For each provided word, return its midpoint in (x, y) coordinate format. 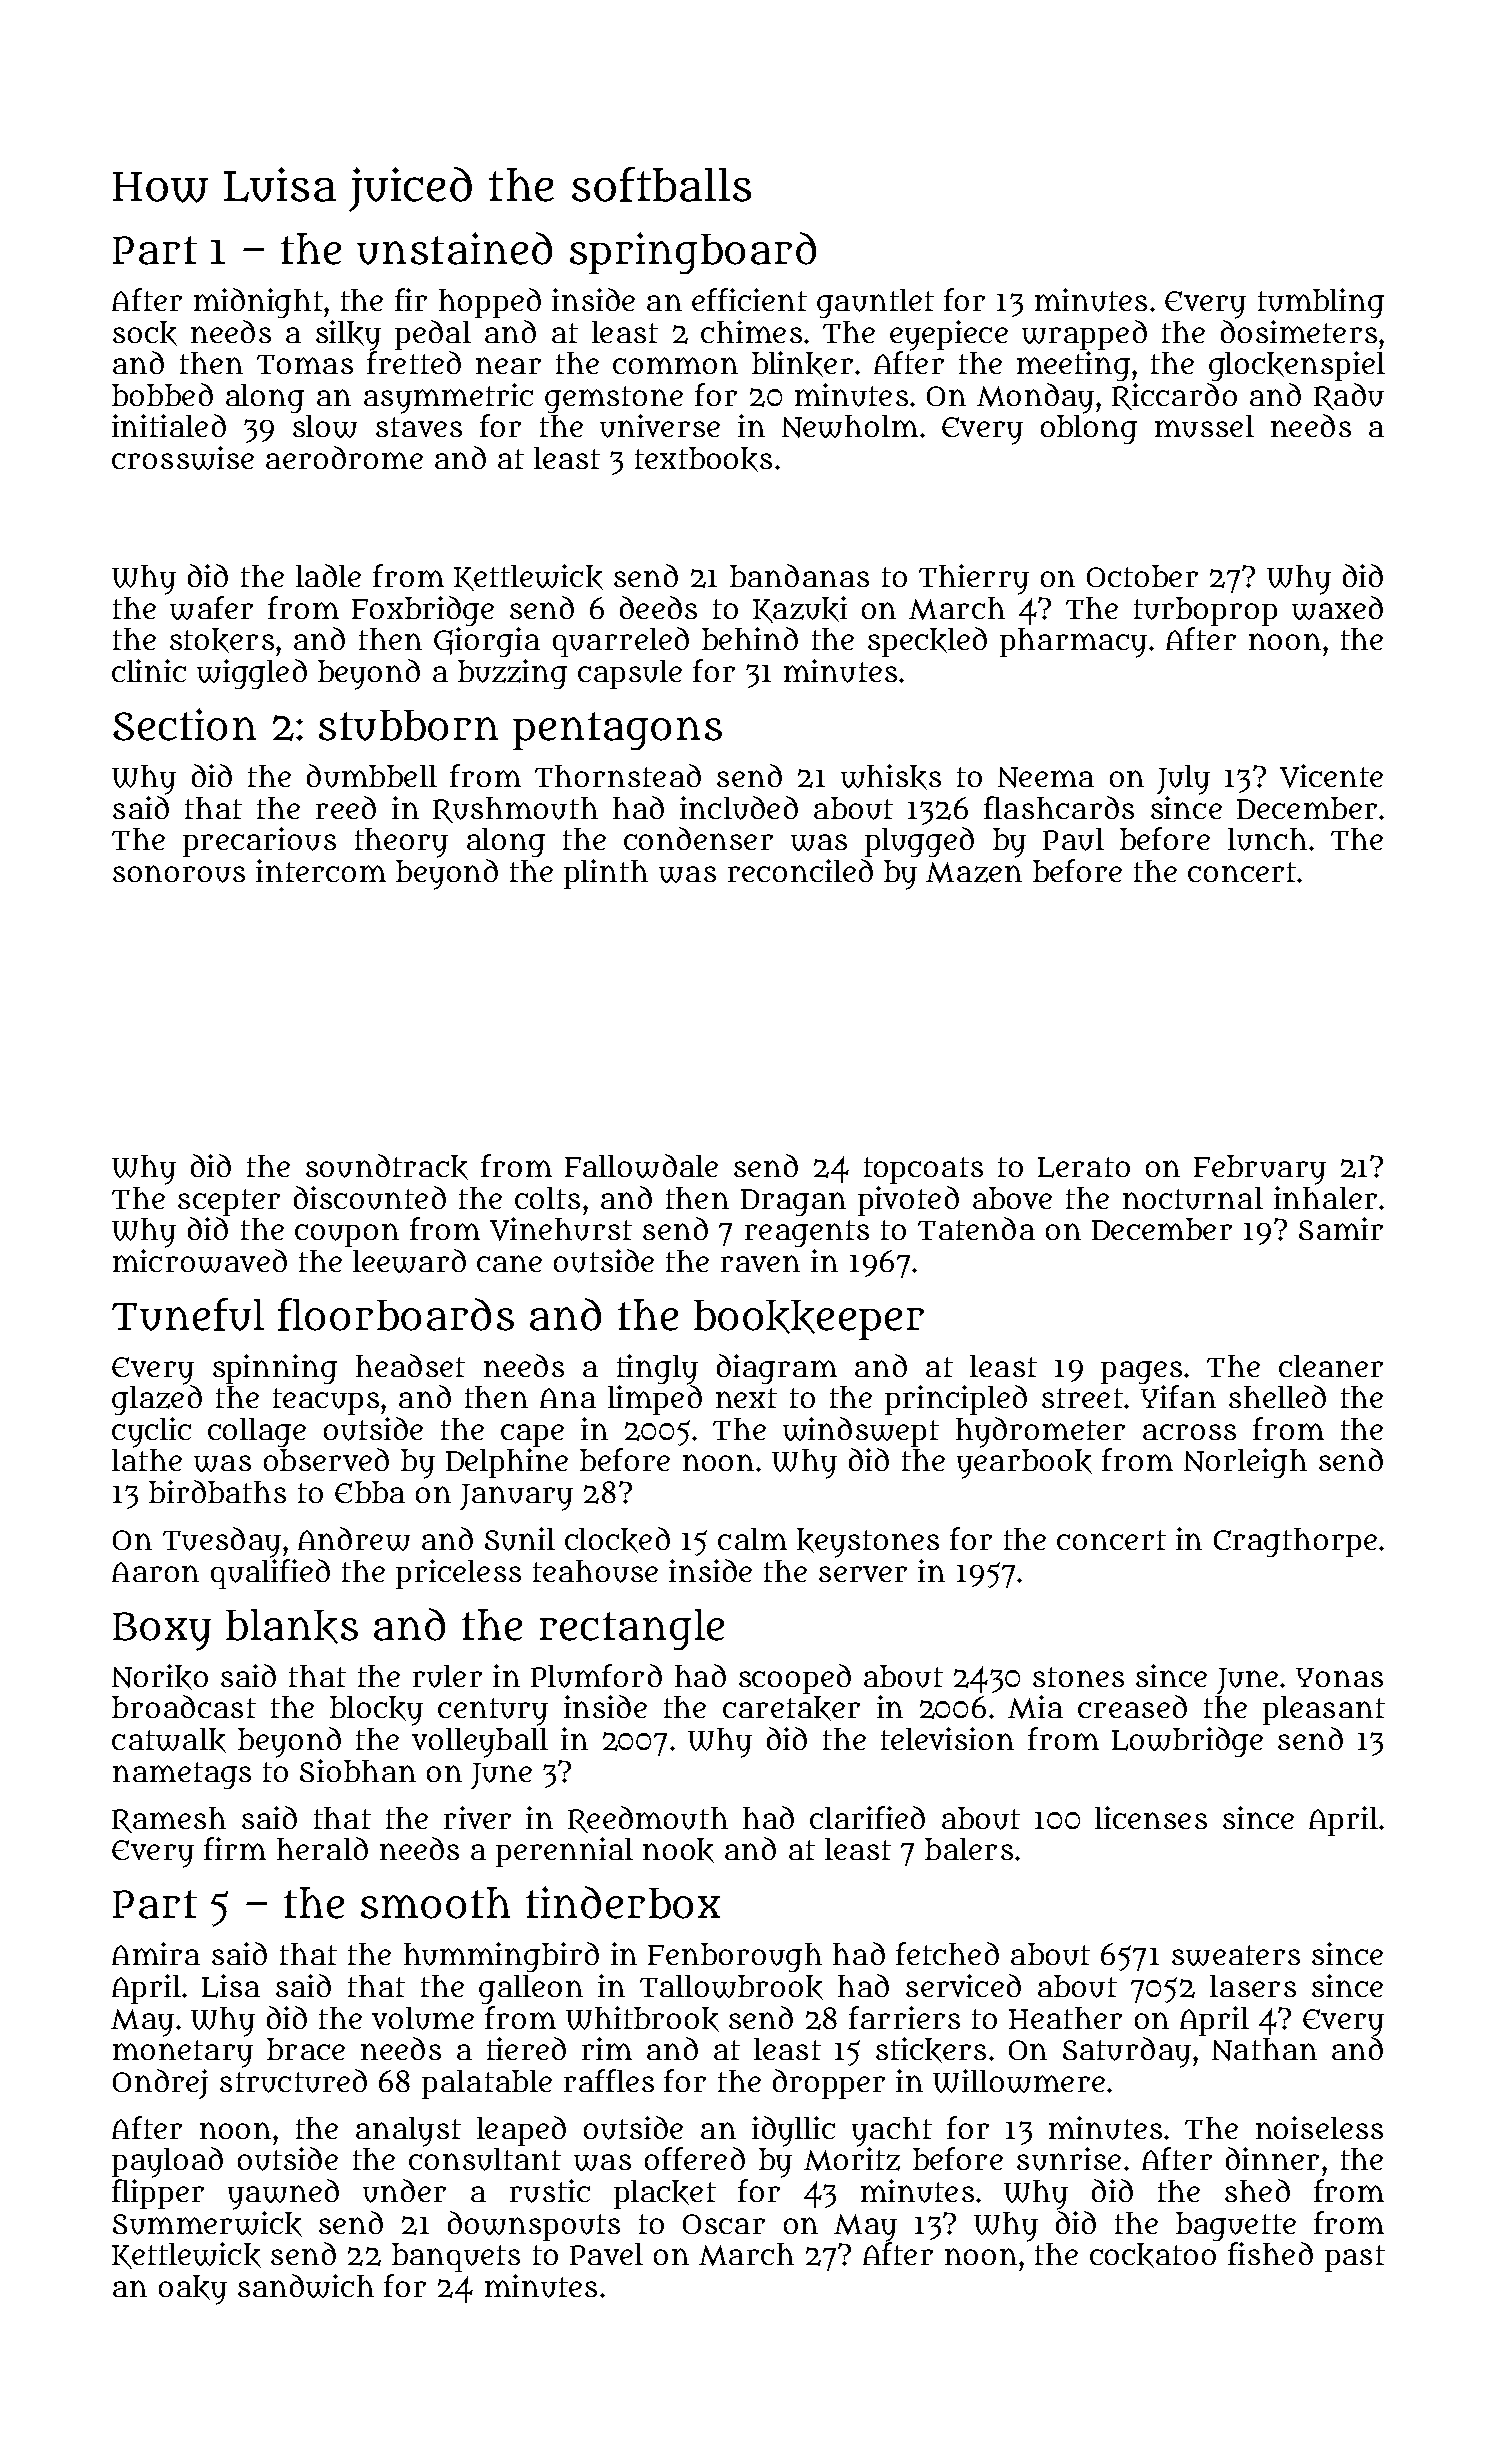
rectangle (632, 1629)
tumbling (1321, 303)
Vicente (1331, 776)
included (739, 808)
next (746, 1398)
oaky (193, 2290)
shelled (1277, 1396)
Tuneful (188, 1314)
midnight (258, 303)
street (1082, 1398)
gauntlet (875, 303)
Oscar (724, 2224)
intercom (321, 870)
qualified (270, 1574)
